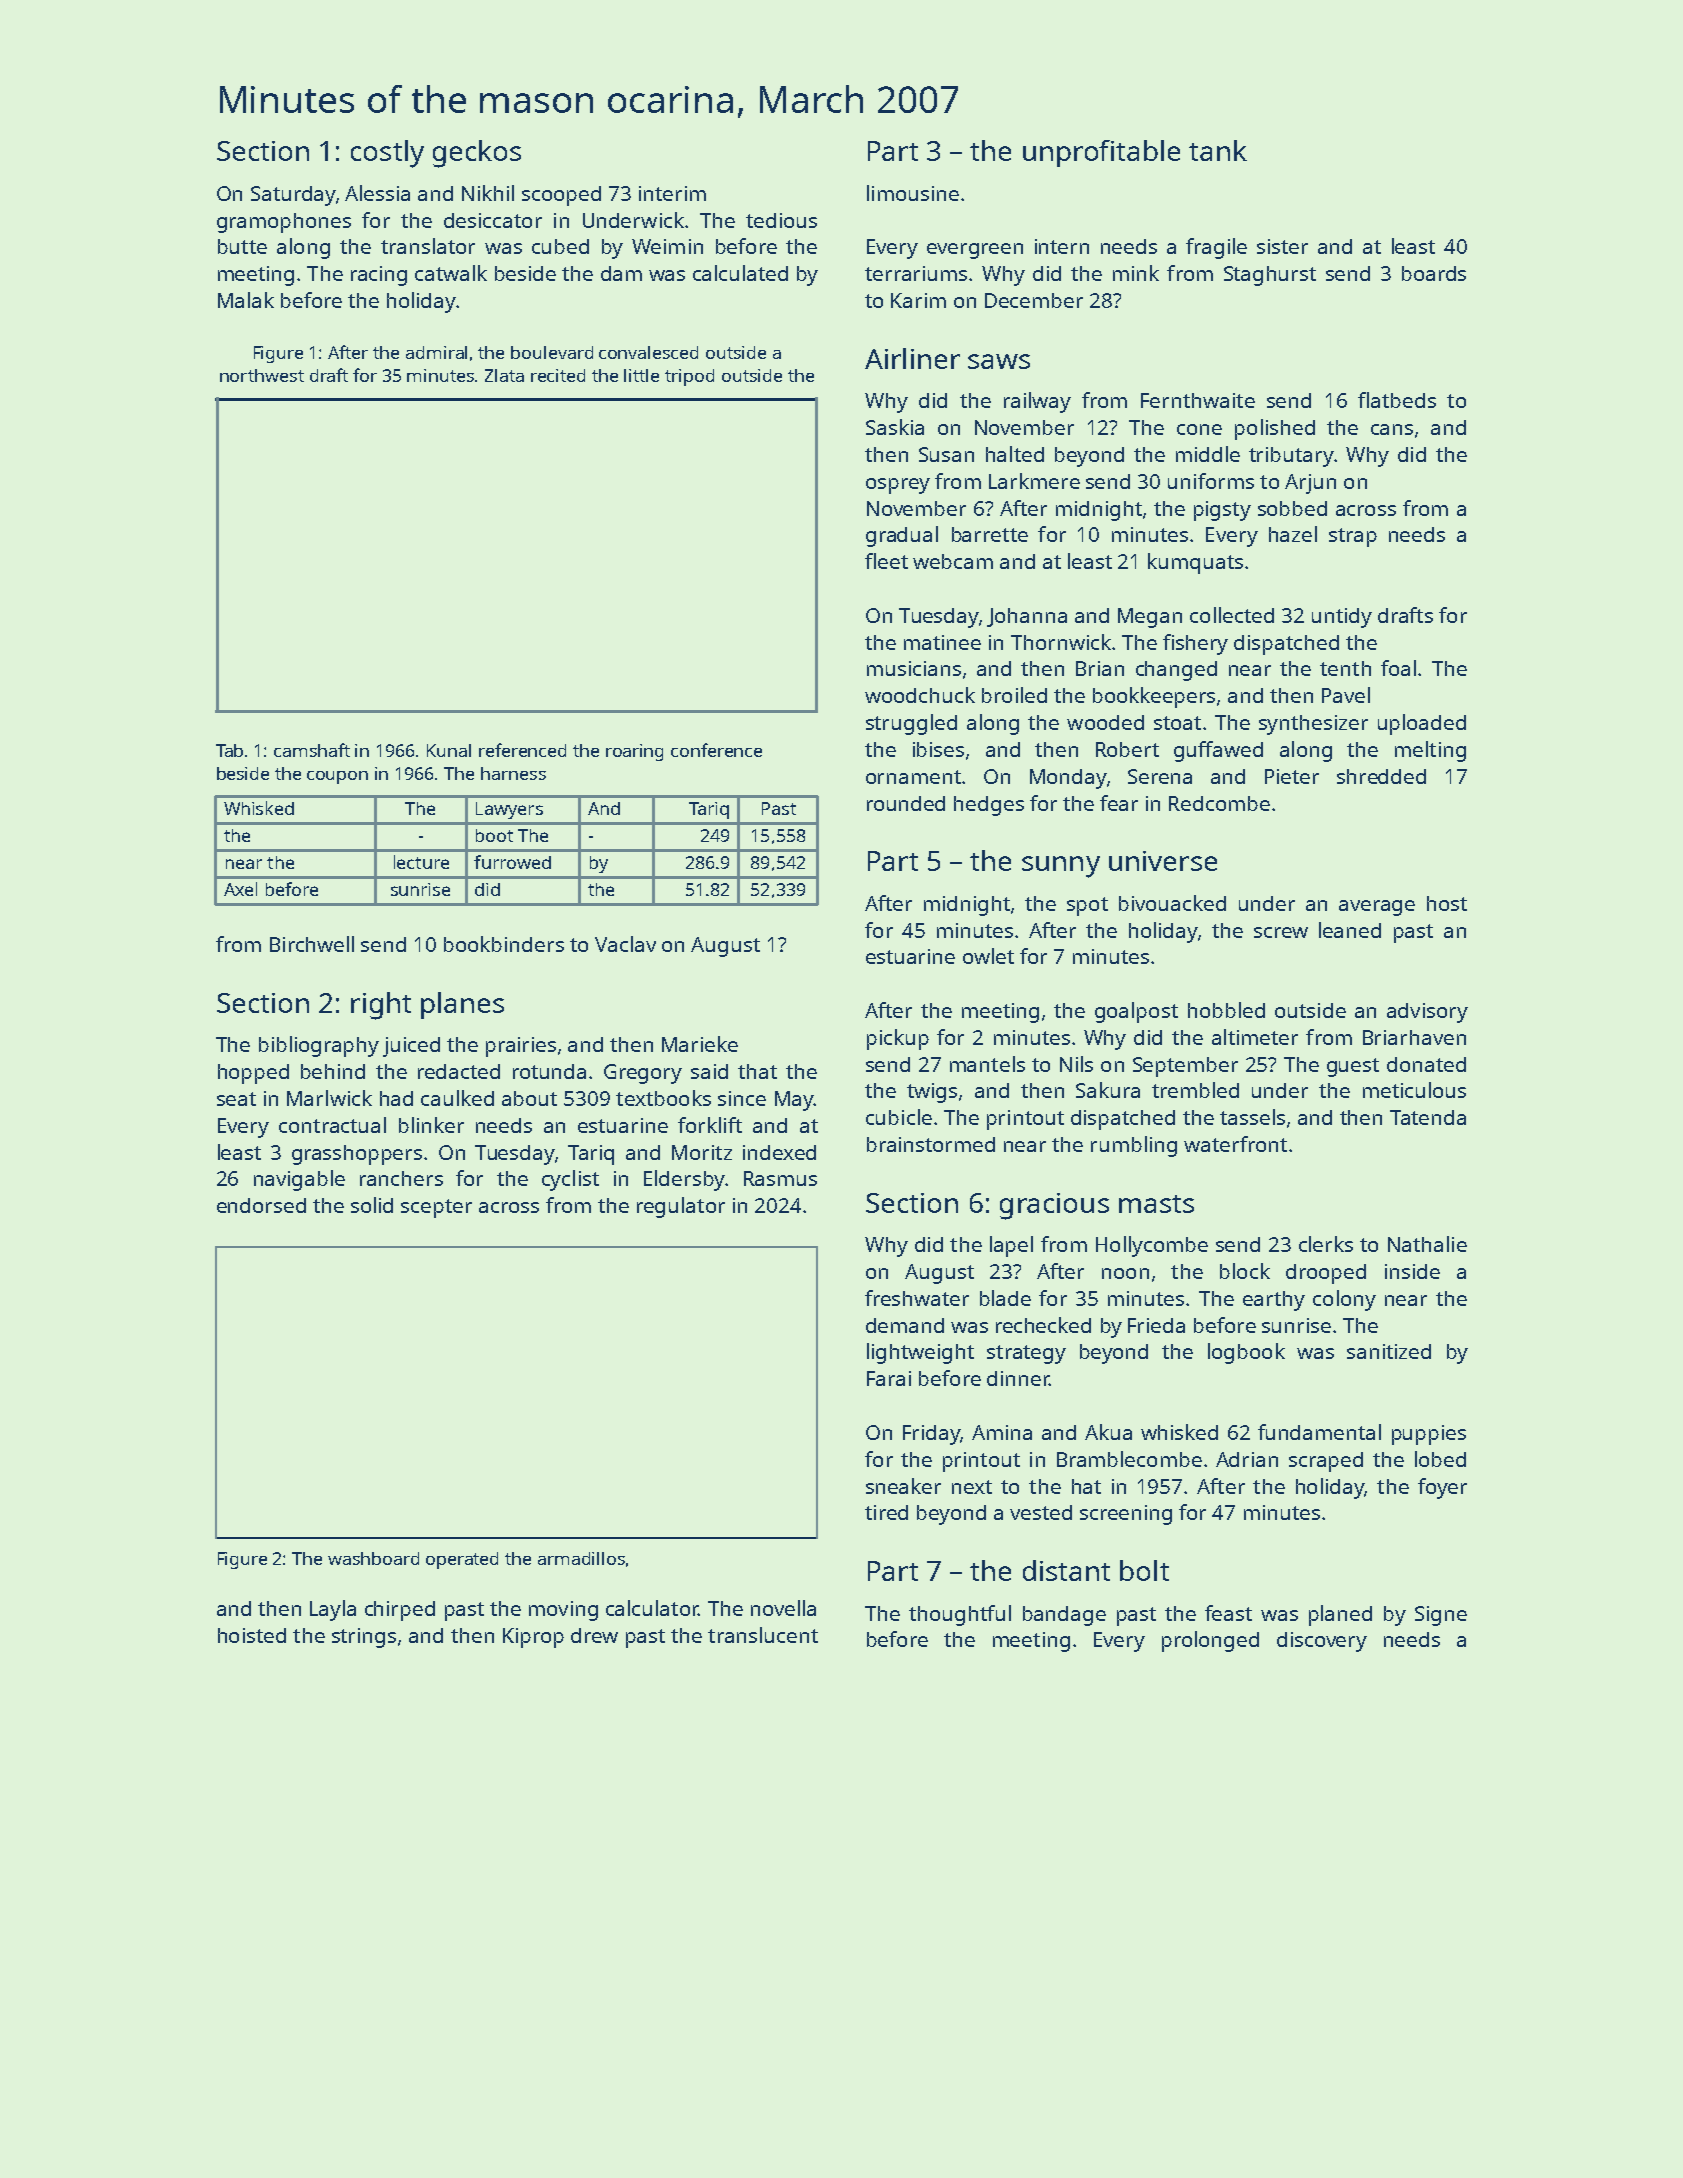 The height and width of the image is (2178, 1683). What do you see at coordinates (931, 1144) in the image?
I see `brainstormed` at bounding box center [931, 1144].
